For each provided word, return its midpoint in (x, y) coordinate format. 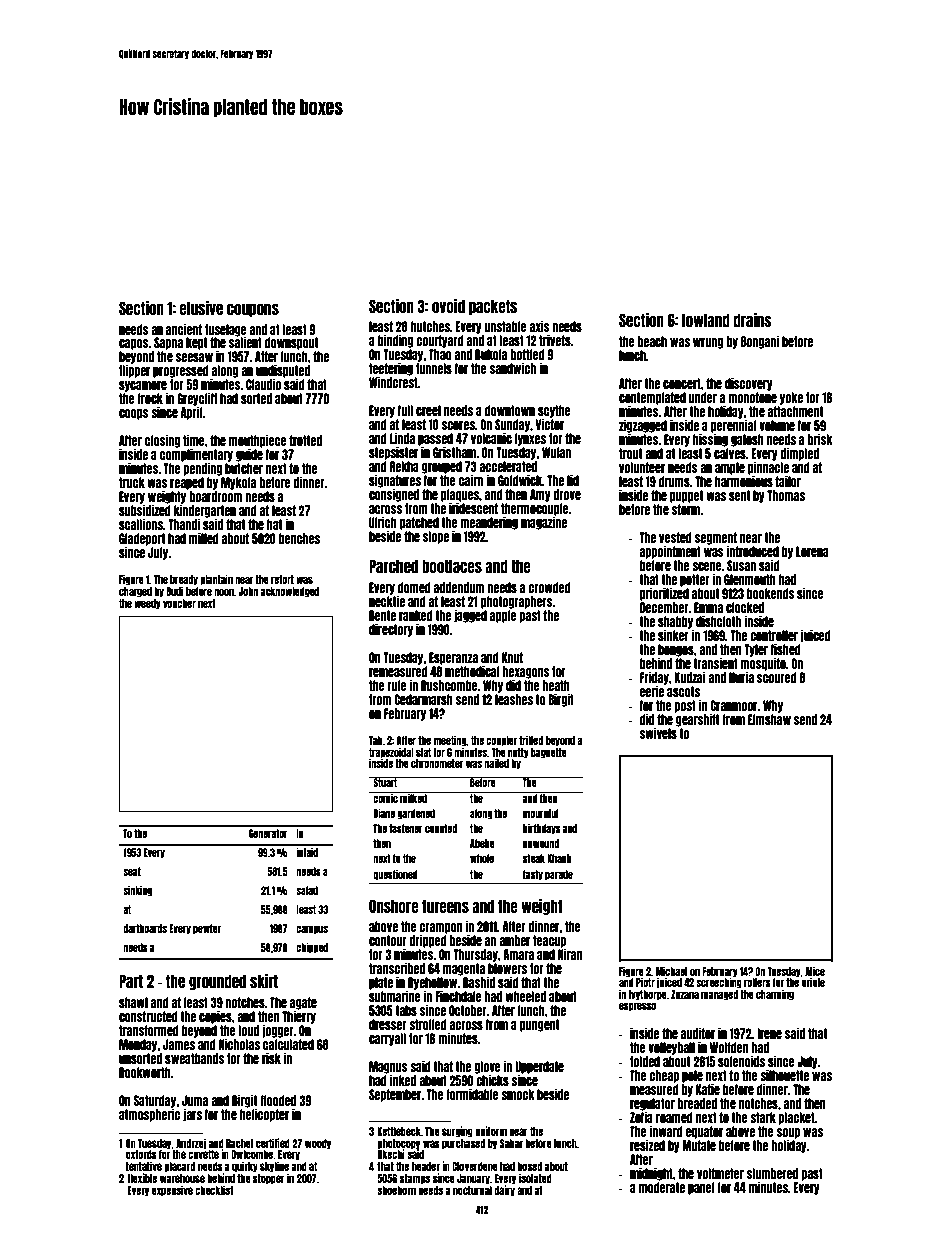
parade (559, 875)
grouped (442, 467)
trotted (305, 440)
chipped (312, 947)
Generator (268, 833)
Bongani (760, 342)
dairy (504, 1191)
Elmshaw (769, 719)
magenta (464, 969)
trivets (555, 340)
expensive (172, 1191)
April (192, 413)
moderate (662, 1187)
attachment (795, 411)
